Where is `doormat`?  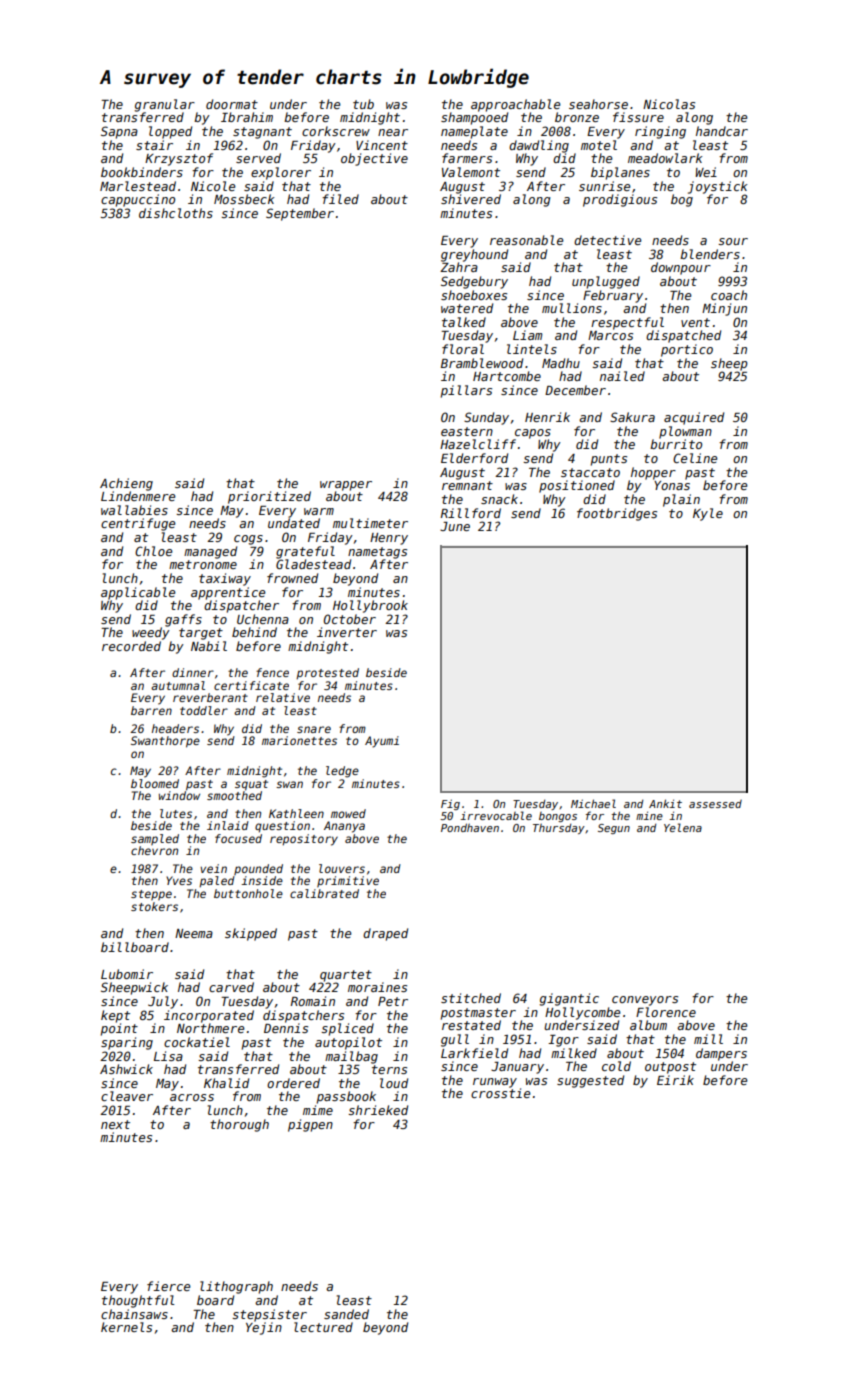
doormat is located at coordinates (232, 104).
